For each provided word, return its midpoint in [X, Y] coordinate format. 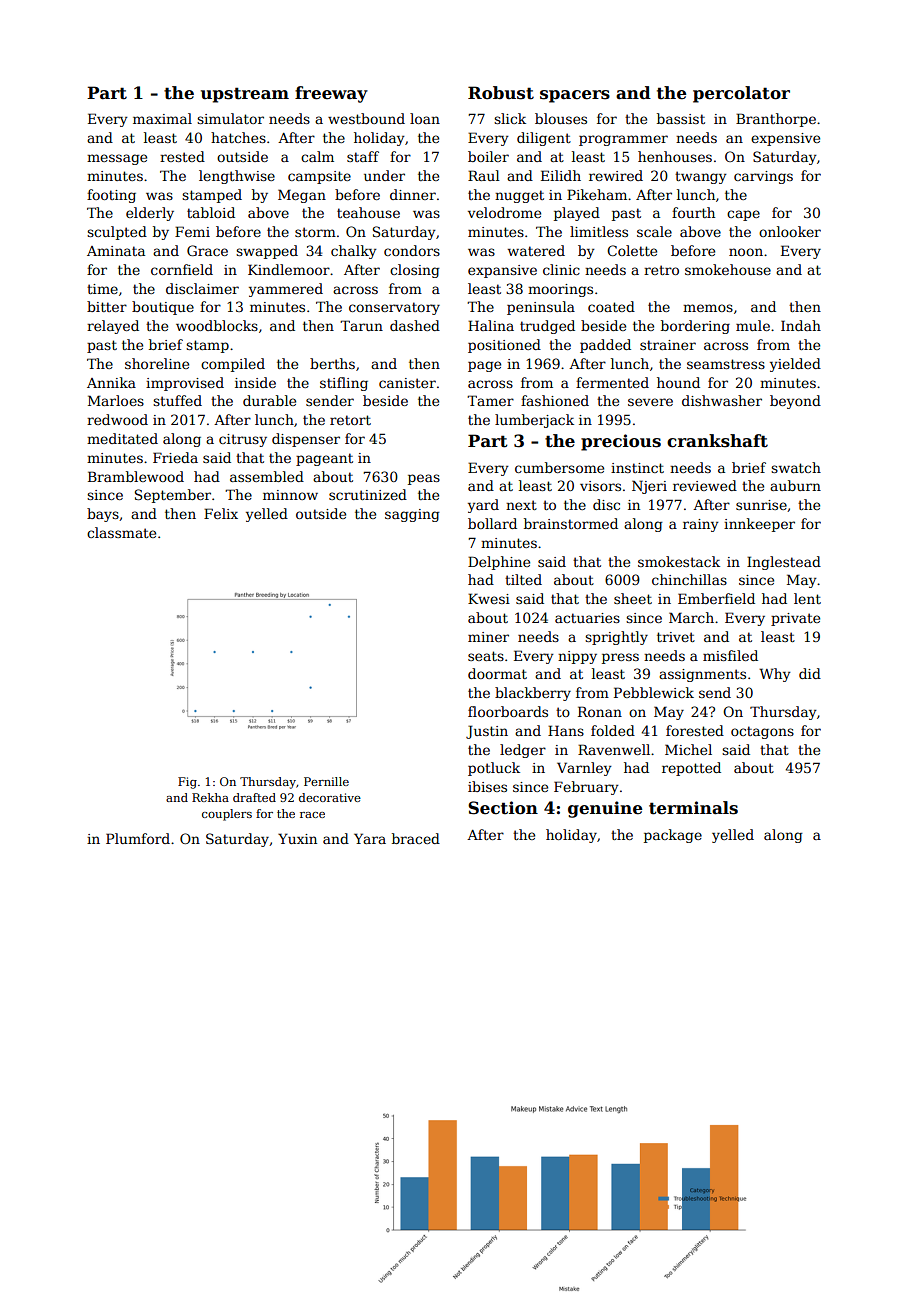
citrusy [243, 440]
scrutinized [368, 494]
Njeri [649, 487]
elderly [150, 214]
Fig [187, 783]
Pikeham [597, 194]
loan [425, 118]
